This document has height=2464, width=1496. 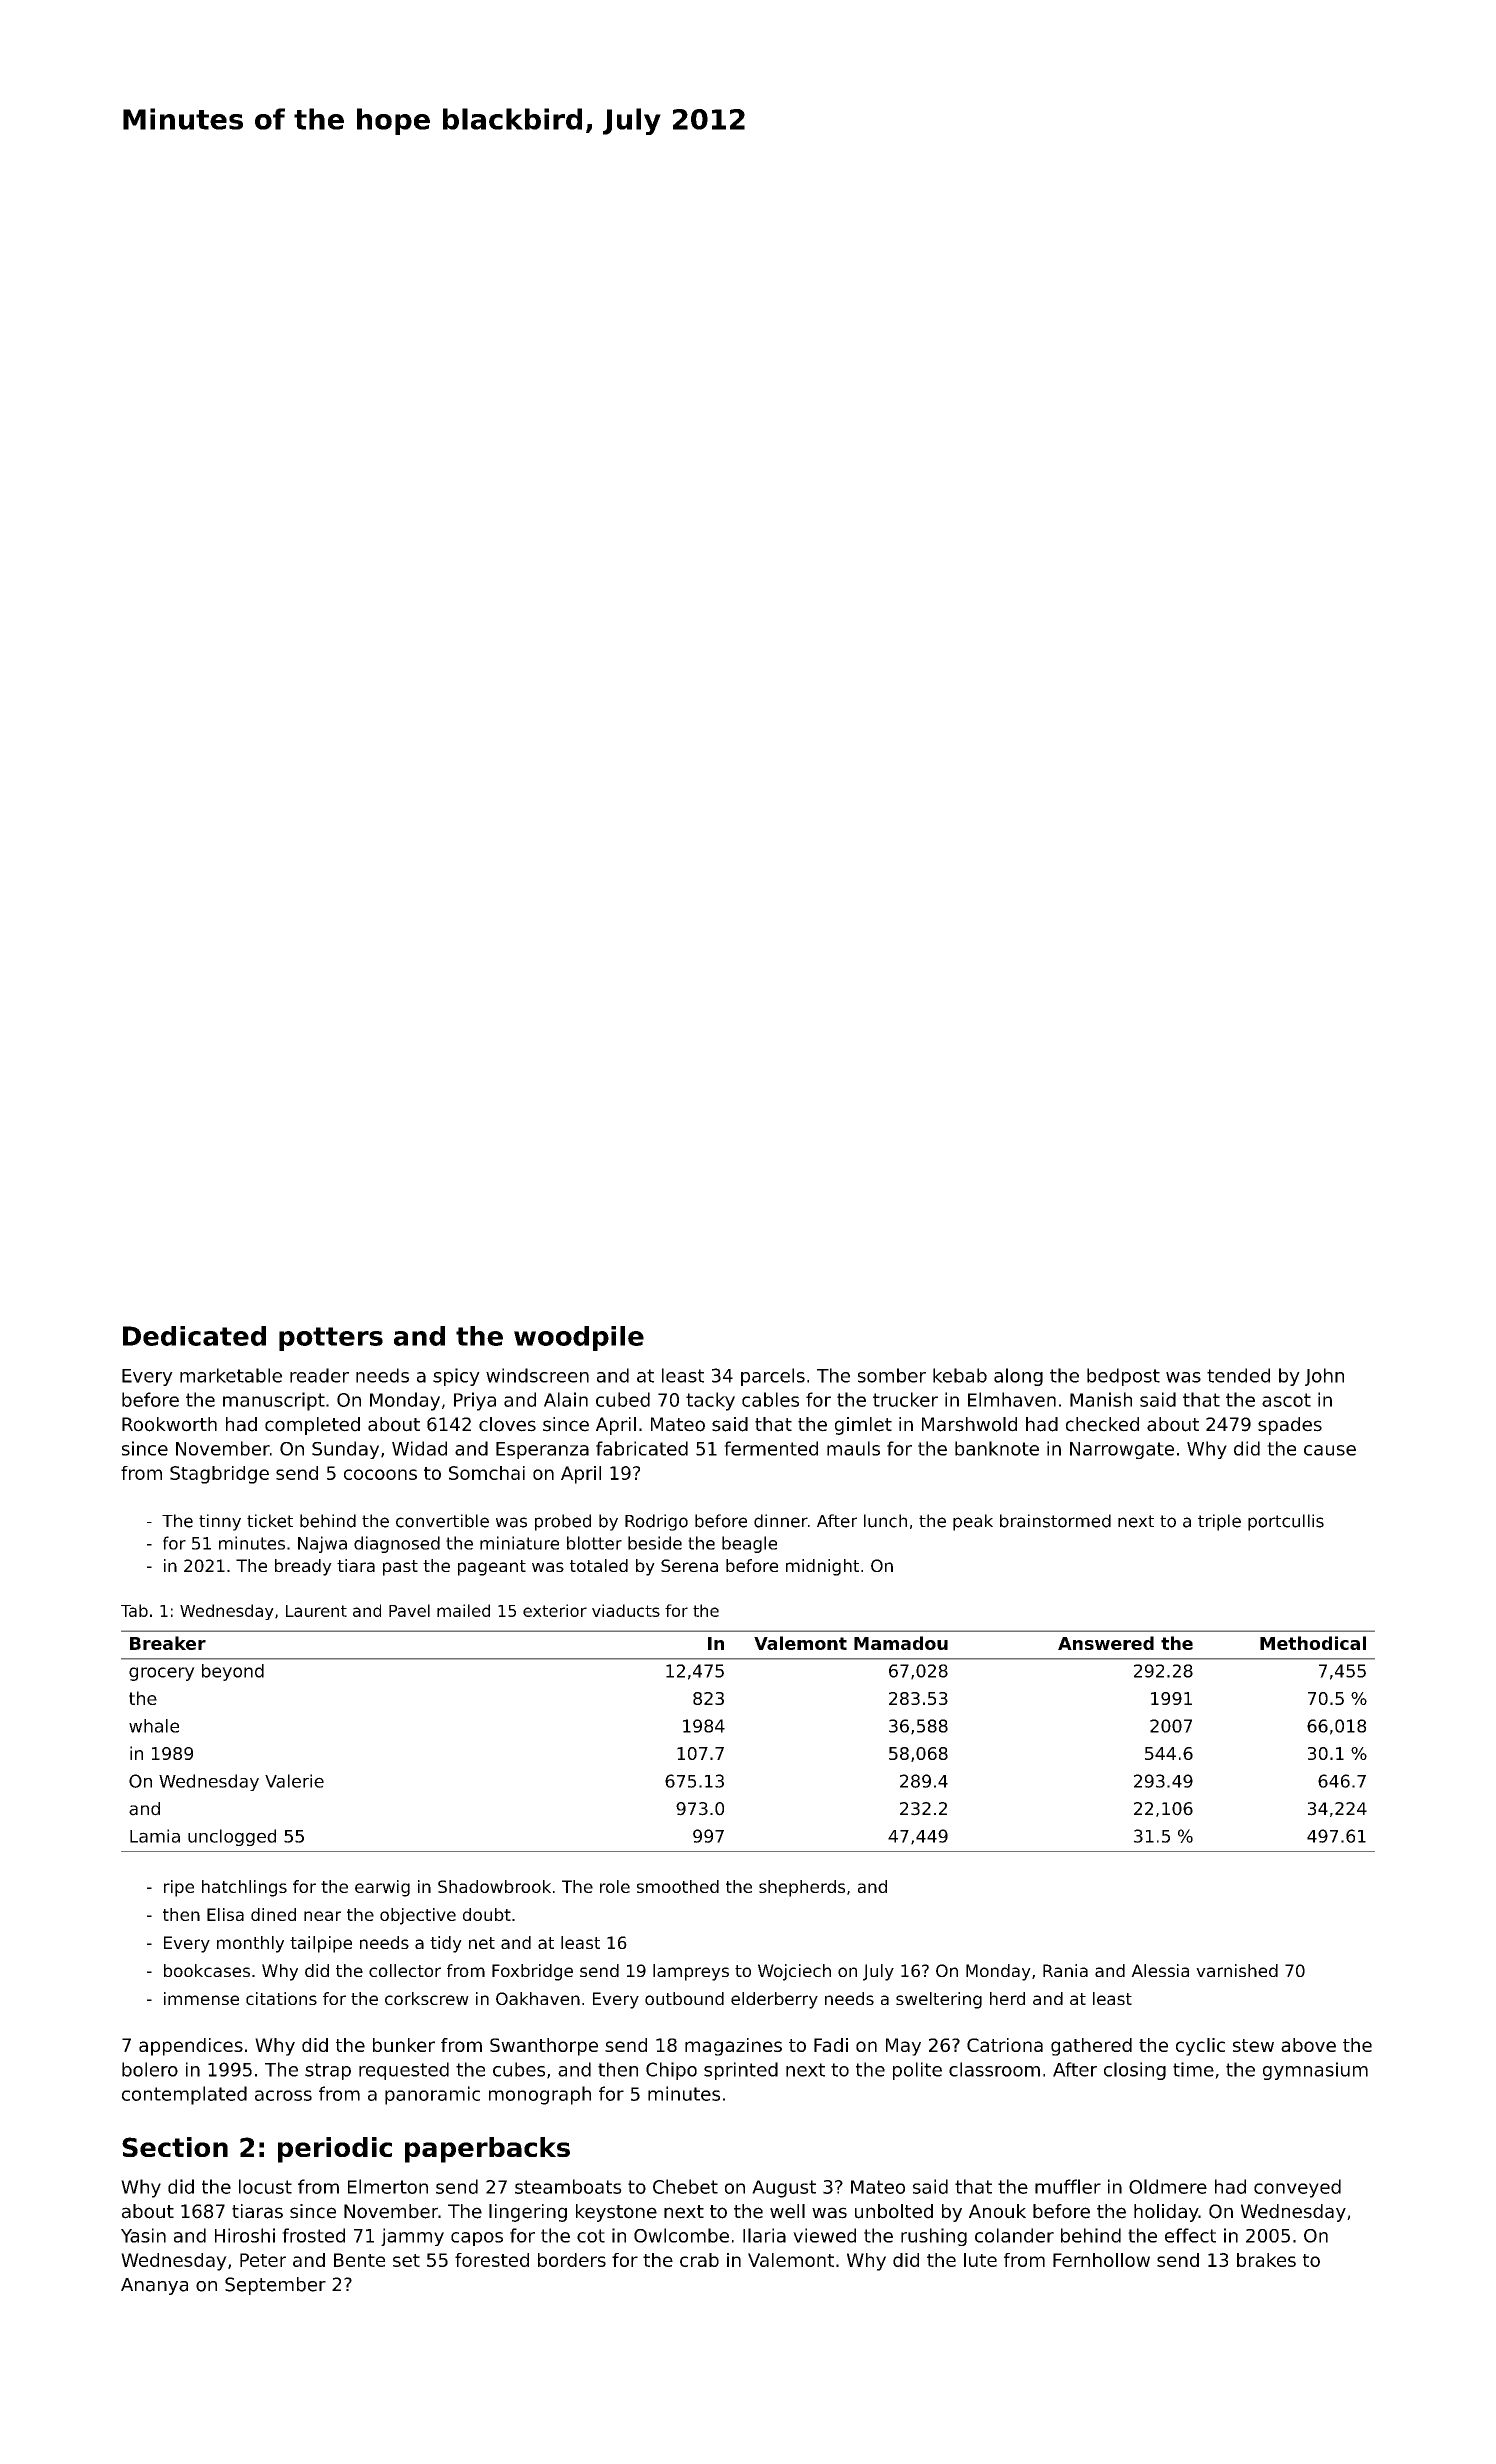 What do you see at coordinates (322, 1544) in the document?
I see `Najwa` at bounding box center [322, 1544].
